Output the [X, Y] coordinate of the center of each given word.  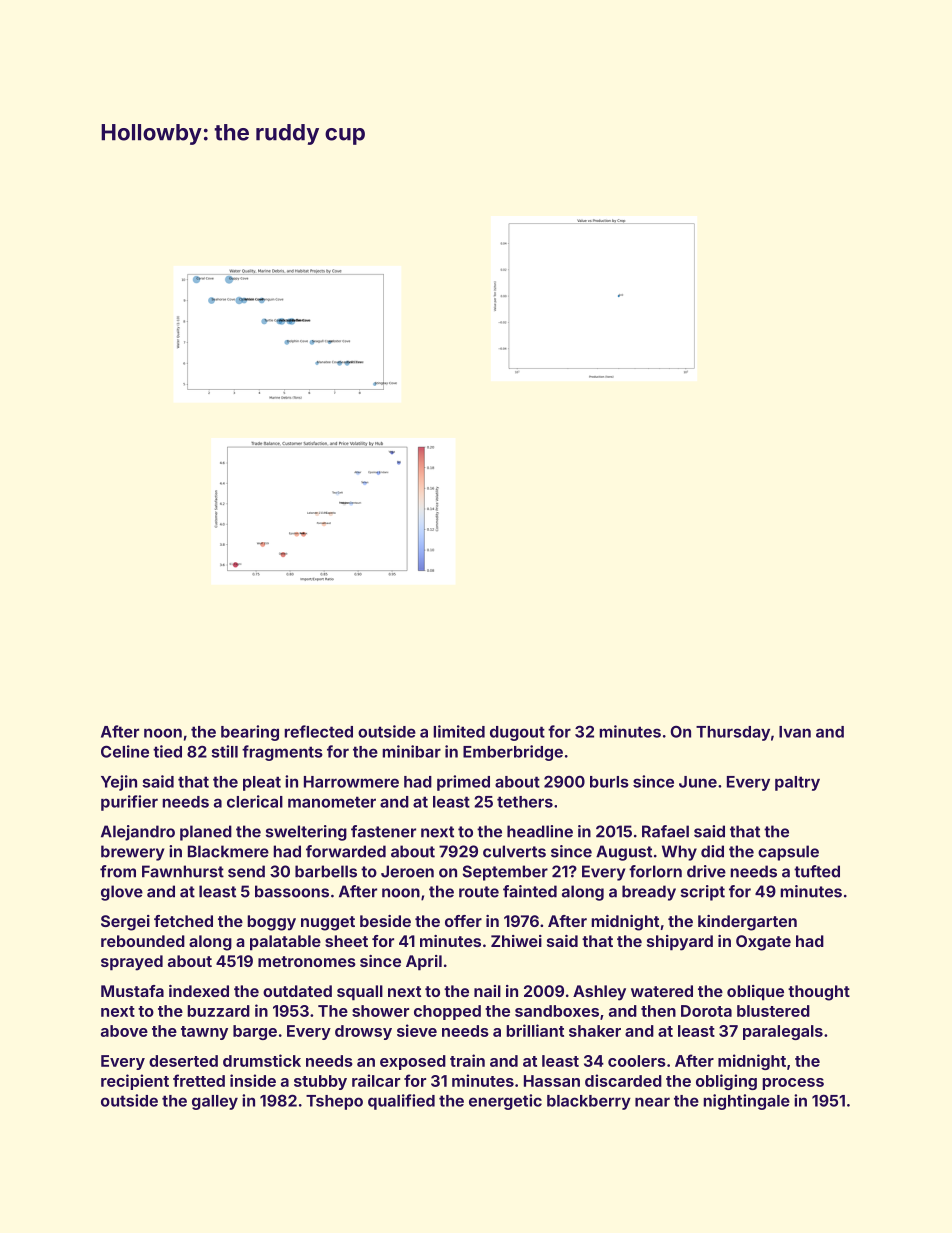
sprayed [132, 963]
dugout [517, 733]
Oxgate [763, 943]
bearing [250, 733]
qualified [401, 1102]
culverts [514, 851]
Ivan [795, 732]
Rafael [665, 831]
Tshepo [334, 1102]
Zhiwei [516, 941]
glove [122, 893]
